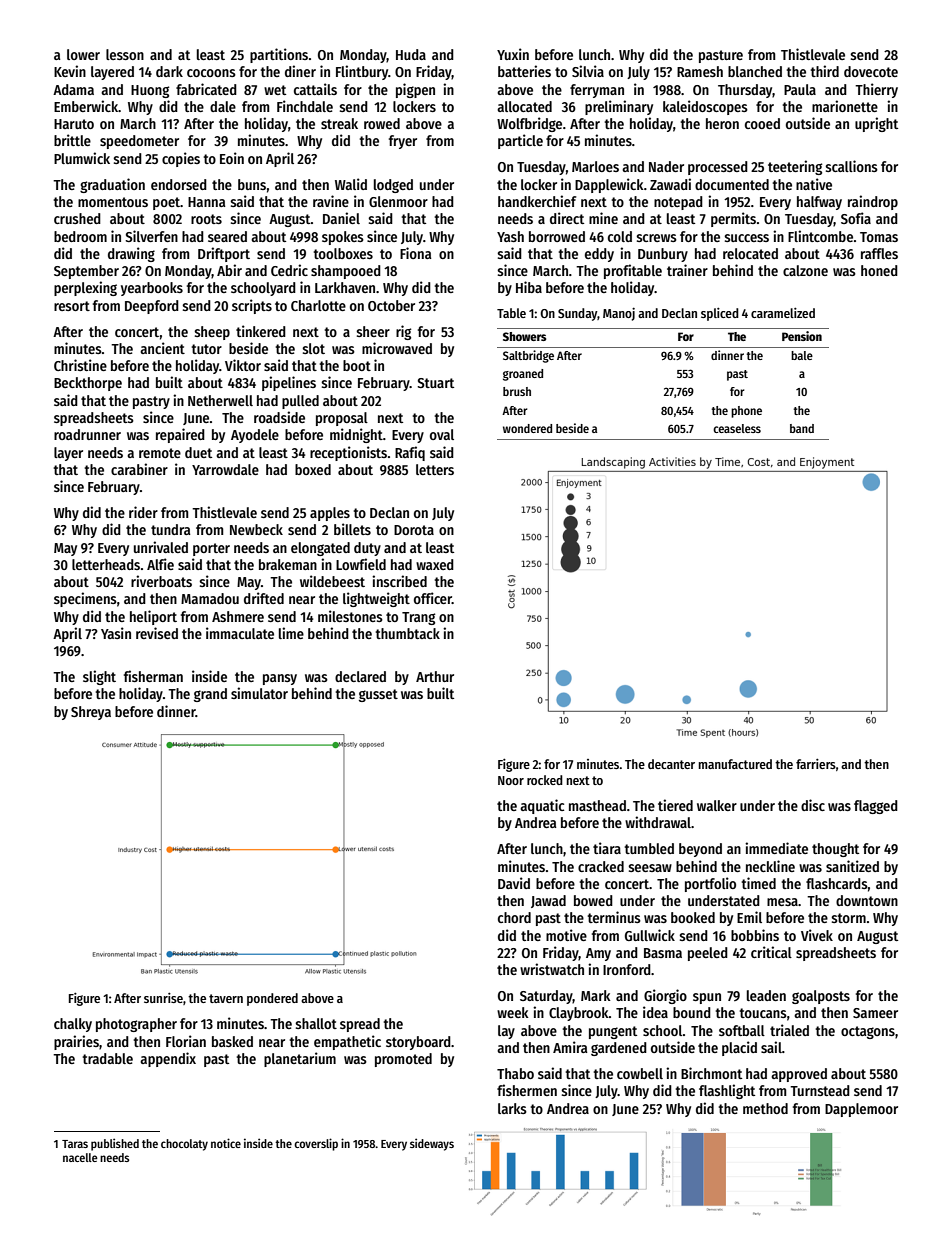 This screenshot has height=1233, width=952. What do you see at coordinates (432, 1144) in the screenshot?
I see `sideways` at bounding box center [432, 1144].
